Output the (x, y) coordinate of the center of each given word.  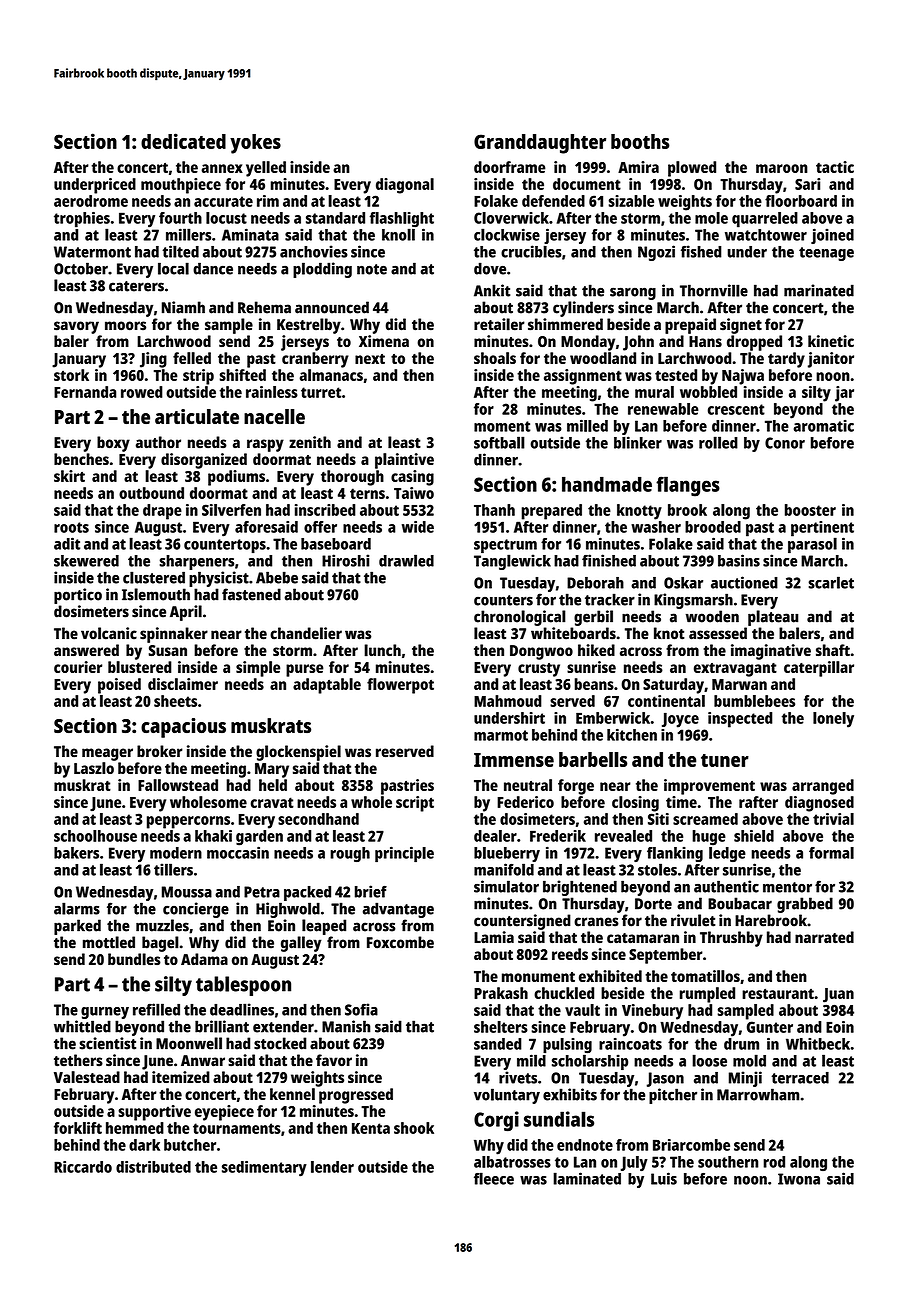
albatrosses (512, 1162)
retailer (499, 324)
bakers (76, 853)
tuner (725, 760)
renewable (663, 409)
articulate (197, 416)
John (638, 343)
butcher (190, 1145)
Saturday (673, 686)
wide (418, 527)
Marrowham (758, 1094)
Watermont (92, 252)
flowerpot (400, 686)
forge (576, 787)
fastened (251, 594)
